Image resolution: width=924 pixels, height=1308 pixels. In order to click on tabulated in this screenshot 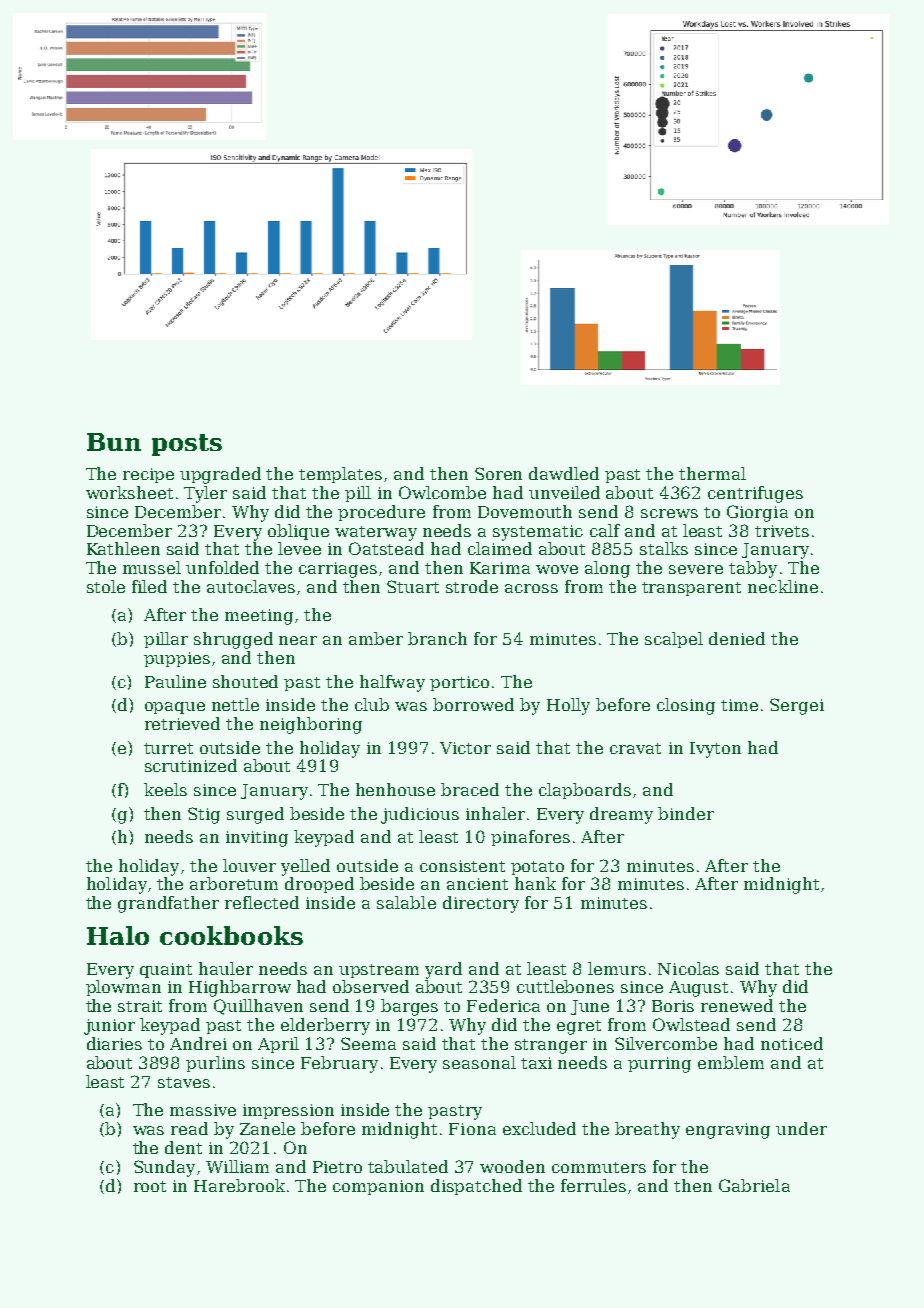, I will do `click(408, 1166)`.
